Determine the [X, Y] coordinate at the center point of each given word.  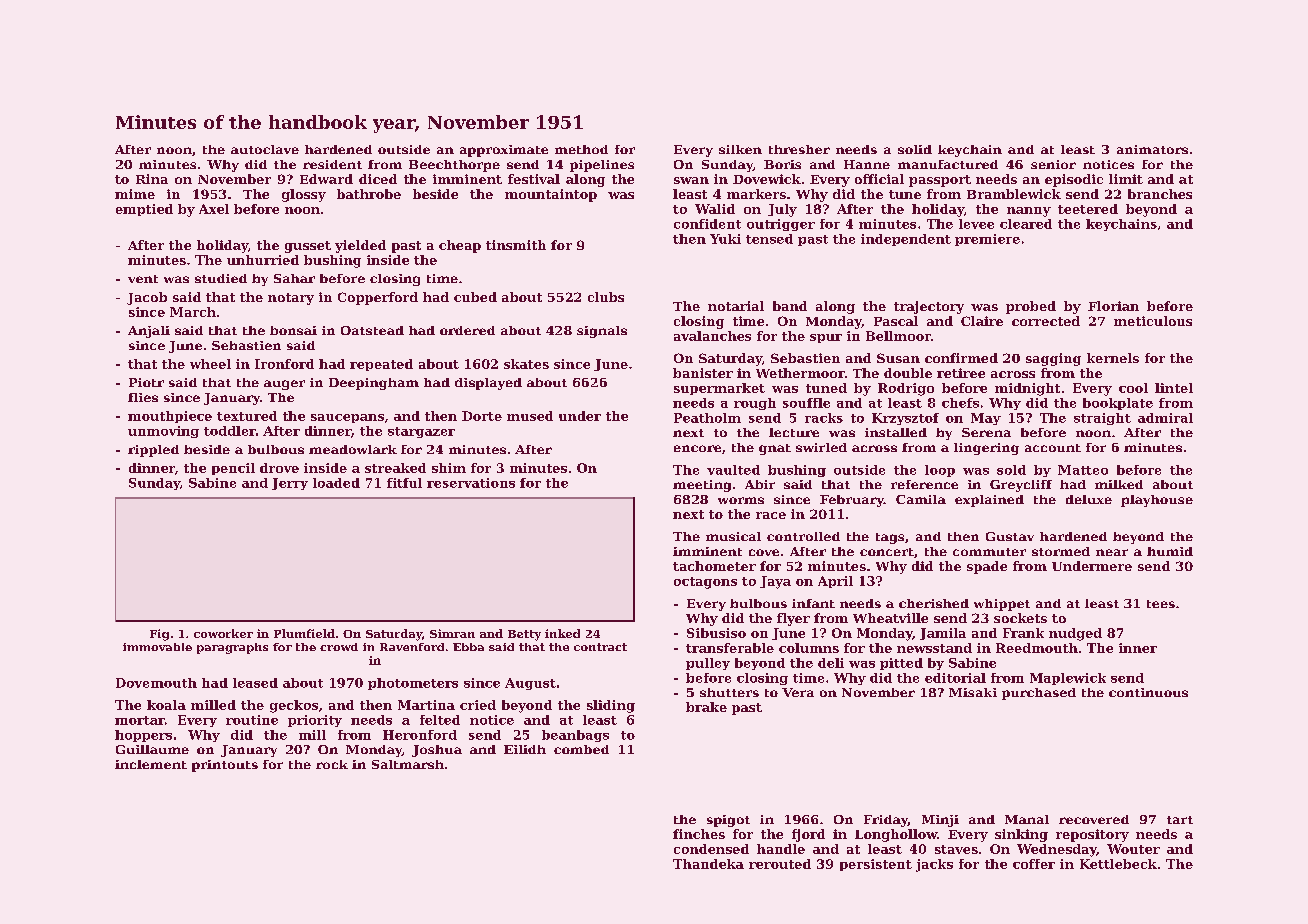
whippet [1002, 605]
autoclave [265, 149]
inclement [151, 764]
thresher [799, 149]
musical [733, 536]
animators [1152, 149]
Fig [159, 635]
